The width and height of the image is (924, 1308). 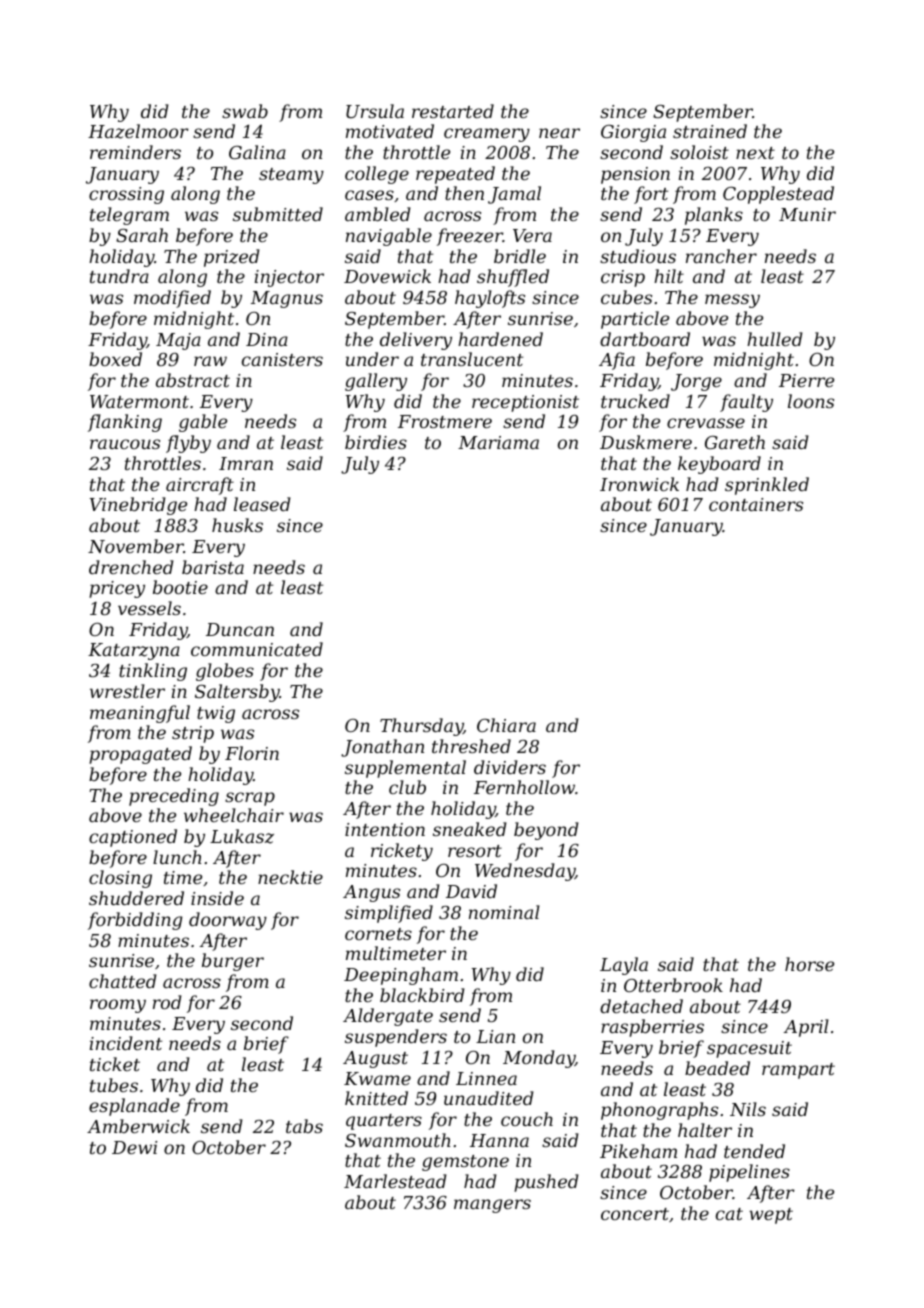 What do you see at coordinates (767, 486) in the image?
I see `sprinkled` at bounding box center [767, 486].
